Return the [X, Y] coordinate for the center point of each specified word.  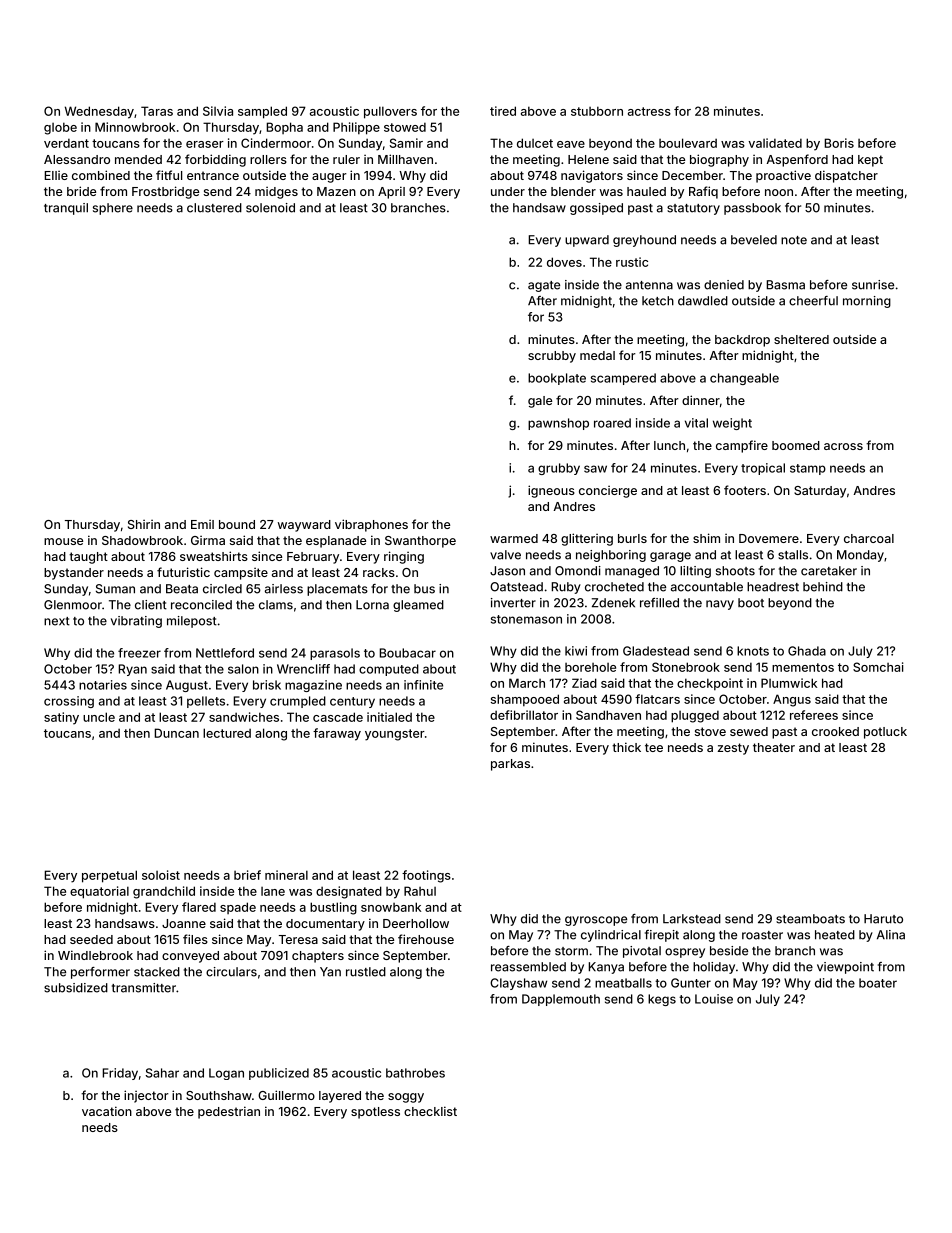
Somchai [878, 667]
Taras [157, 111]
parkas [510, 765]
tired [503, 111]
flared [199, 907]
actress [649, 111]
